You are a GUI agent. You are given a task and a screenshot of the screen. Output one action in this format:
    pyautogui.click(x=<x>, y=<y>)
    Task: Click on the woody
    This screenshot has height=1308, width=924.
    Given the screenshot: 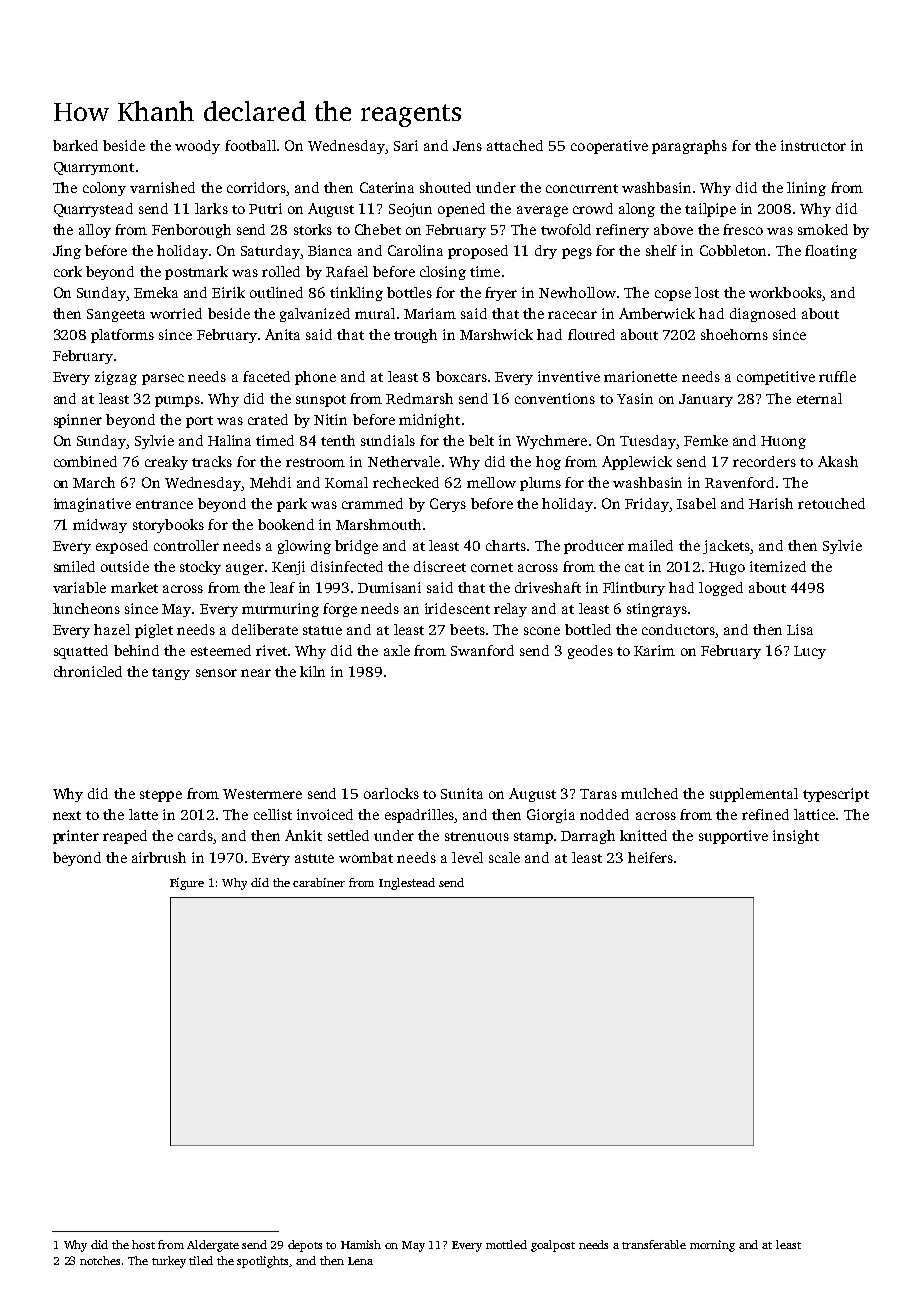 What is the action you would take?
    pyautogui.click(x=197, y=147)
